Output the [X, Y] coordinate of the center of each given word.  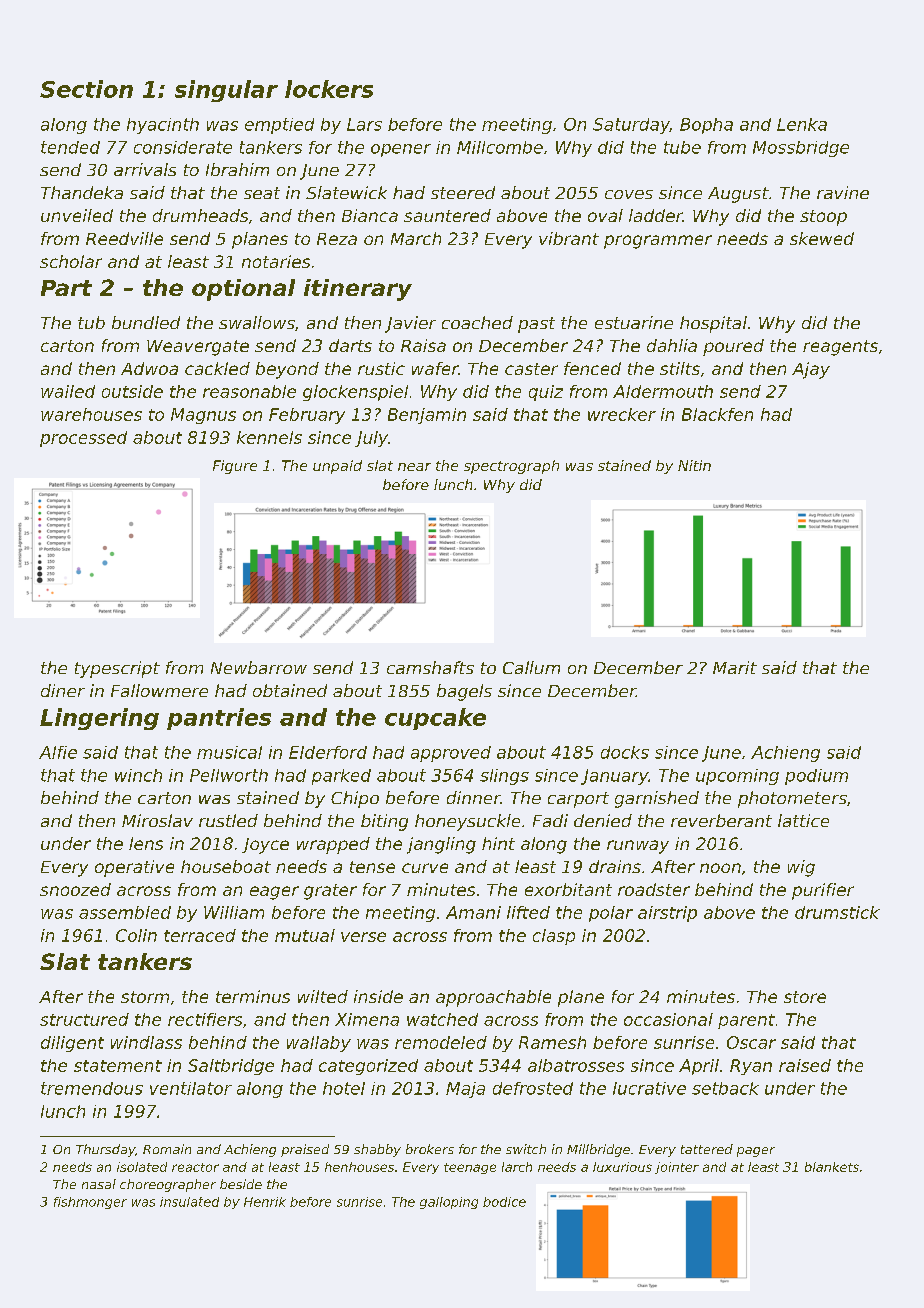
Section [86, 89]
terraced [200, 935]
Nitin [694, 465]
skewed [822, 238]
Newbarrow [259, 667]
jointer [677, 1168]
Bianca [370, 215]
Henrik [265, 1202]
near [414, 467]
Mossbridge [801, 149]
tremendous [92, 1088]
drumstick [837, 912]
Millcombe [500, 147]
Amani [473, 912]
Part [66, 288]
